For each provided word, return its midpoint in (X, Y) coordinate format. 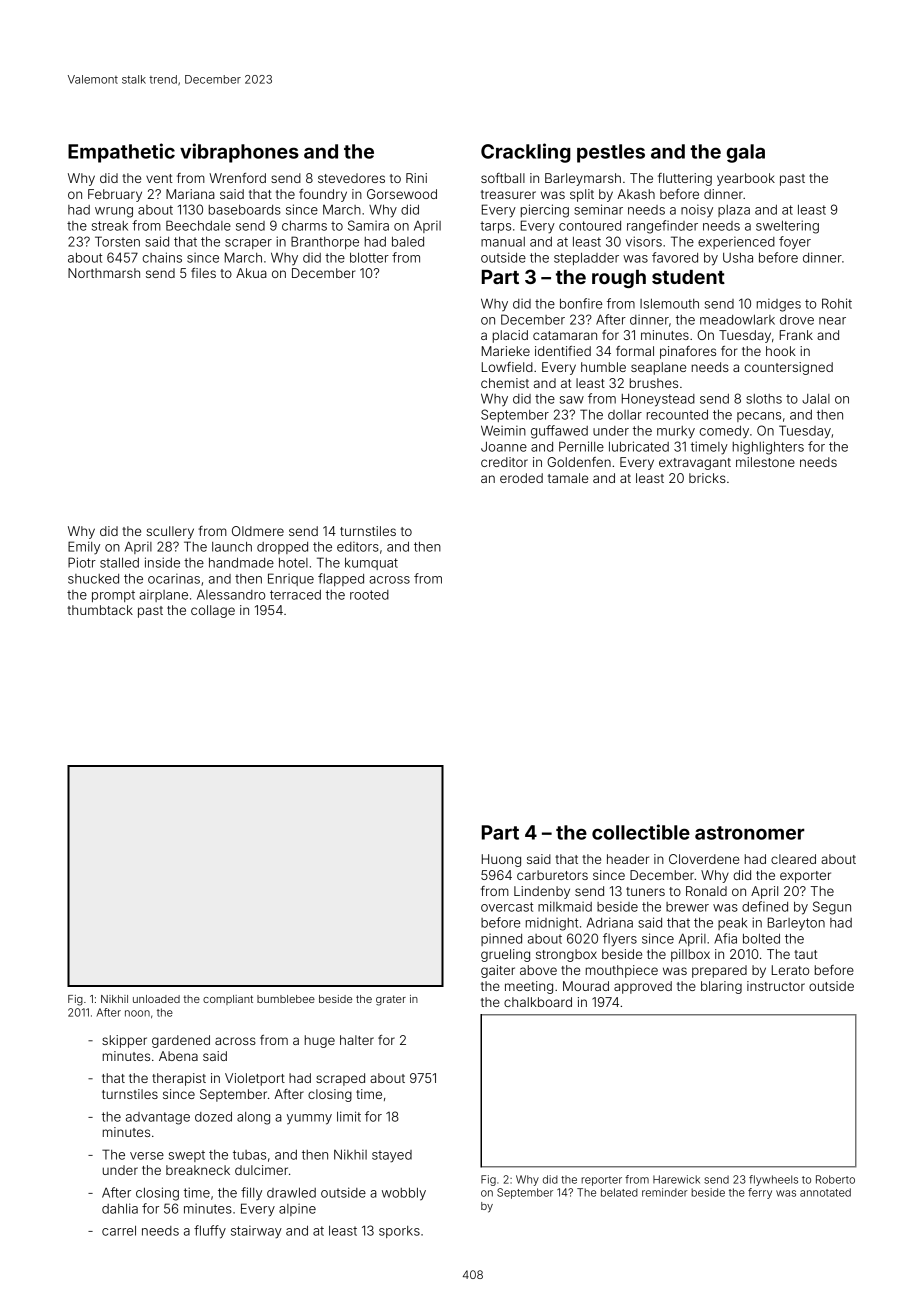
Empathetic (121, 153)
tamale (568, 478)
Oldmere (258, 531)
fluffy (210, 1232)
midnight (552, 924)
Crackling (526, 153)
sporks (399, 1232)
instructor (776, 986)
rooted (369, 595)
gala (746, 153)
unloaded (156, 999)
